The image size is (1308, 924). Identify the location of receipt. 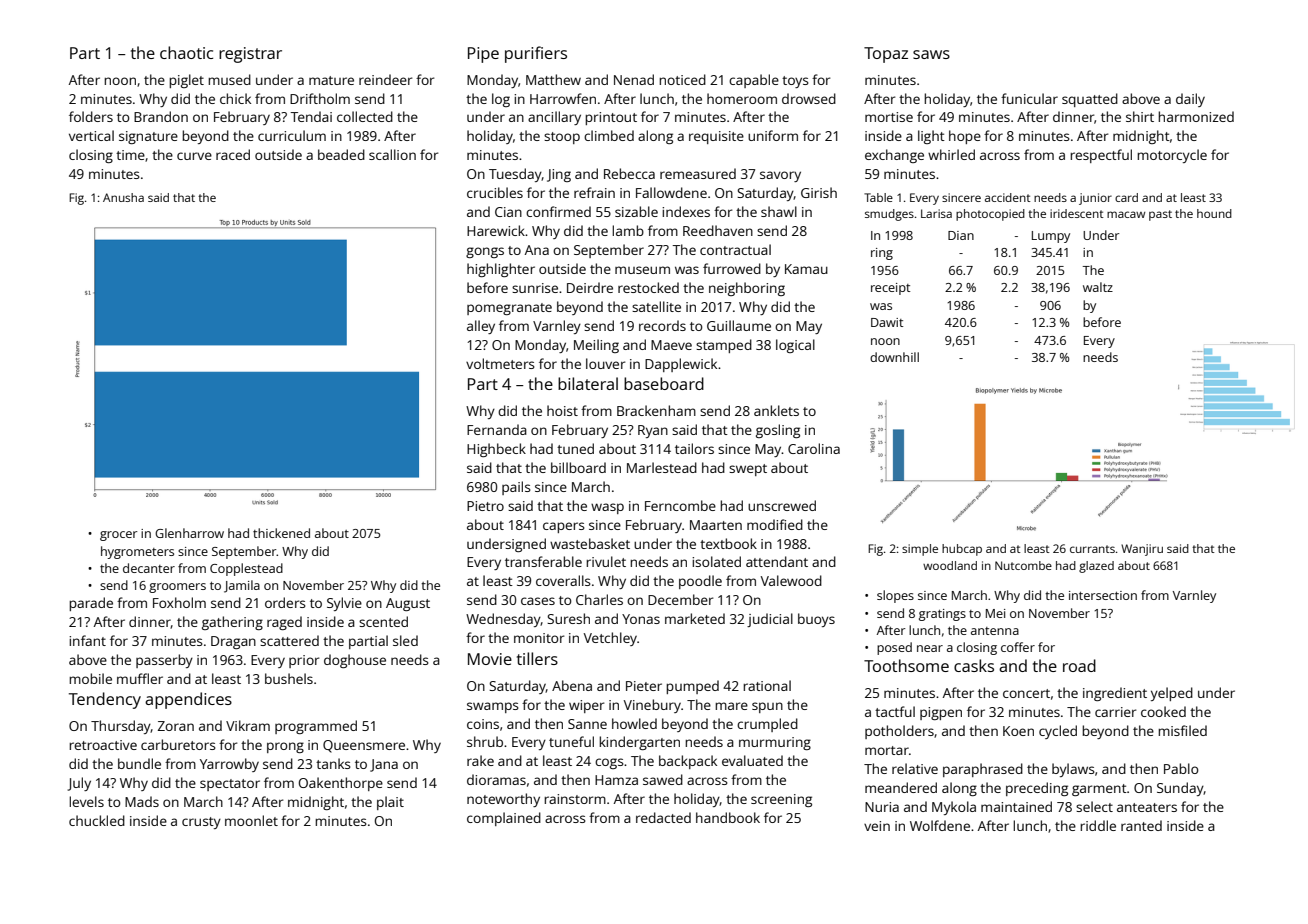
(890, 289).
